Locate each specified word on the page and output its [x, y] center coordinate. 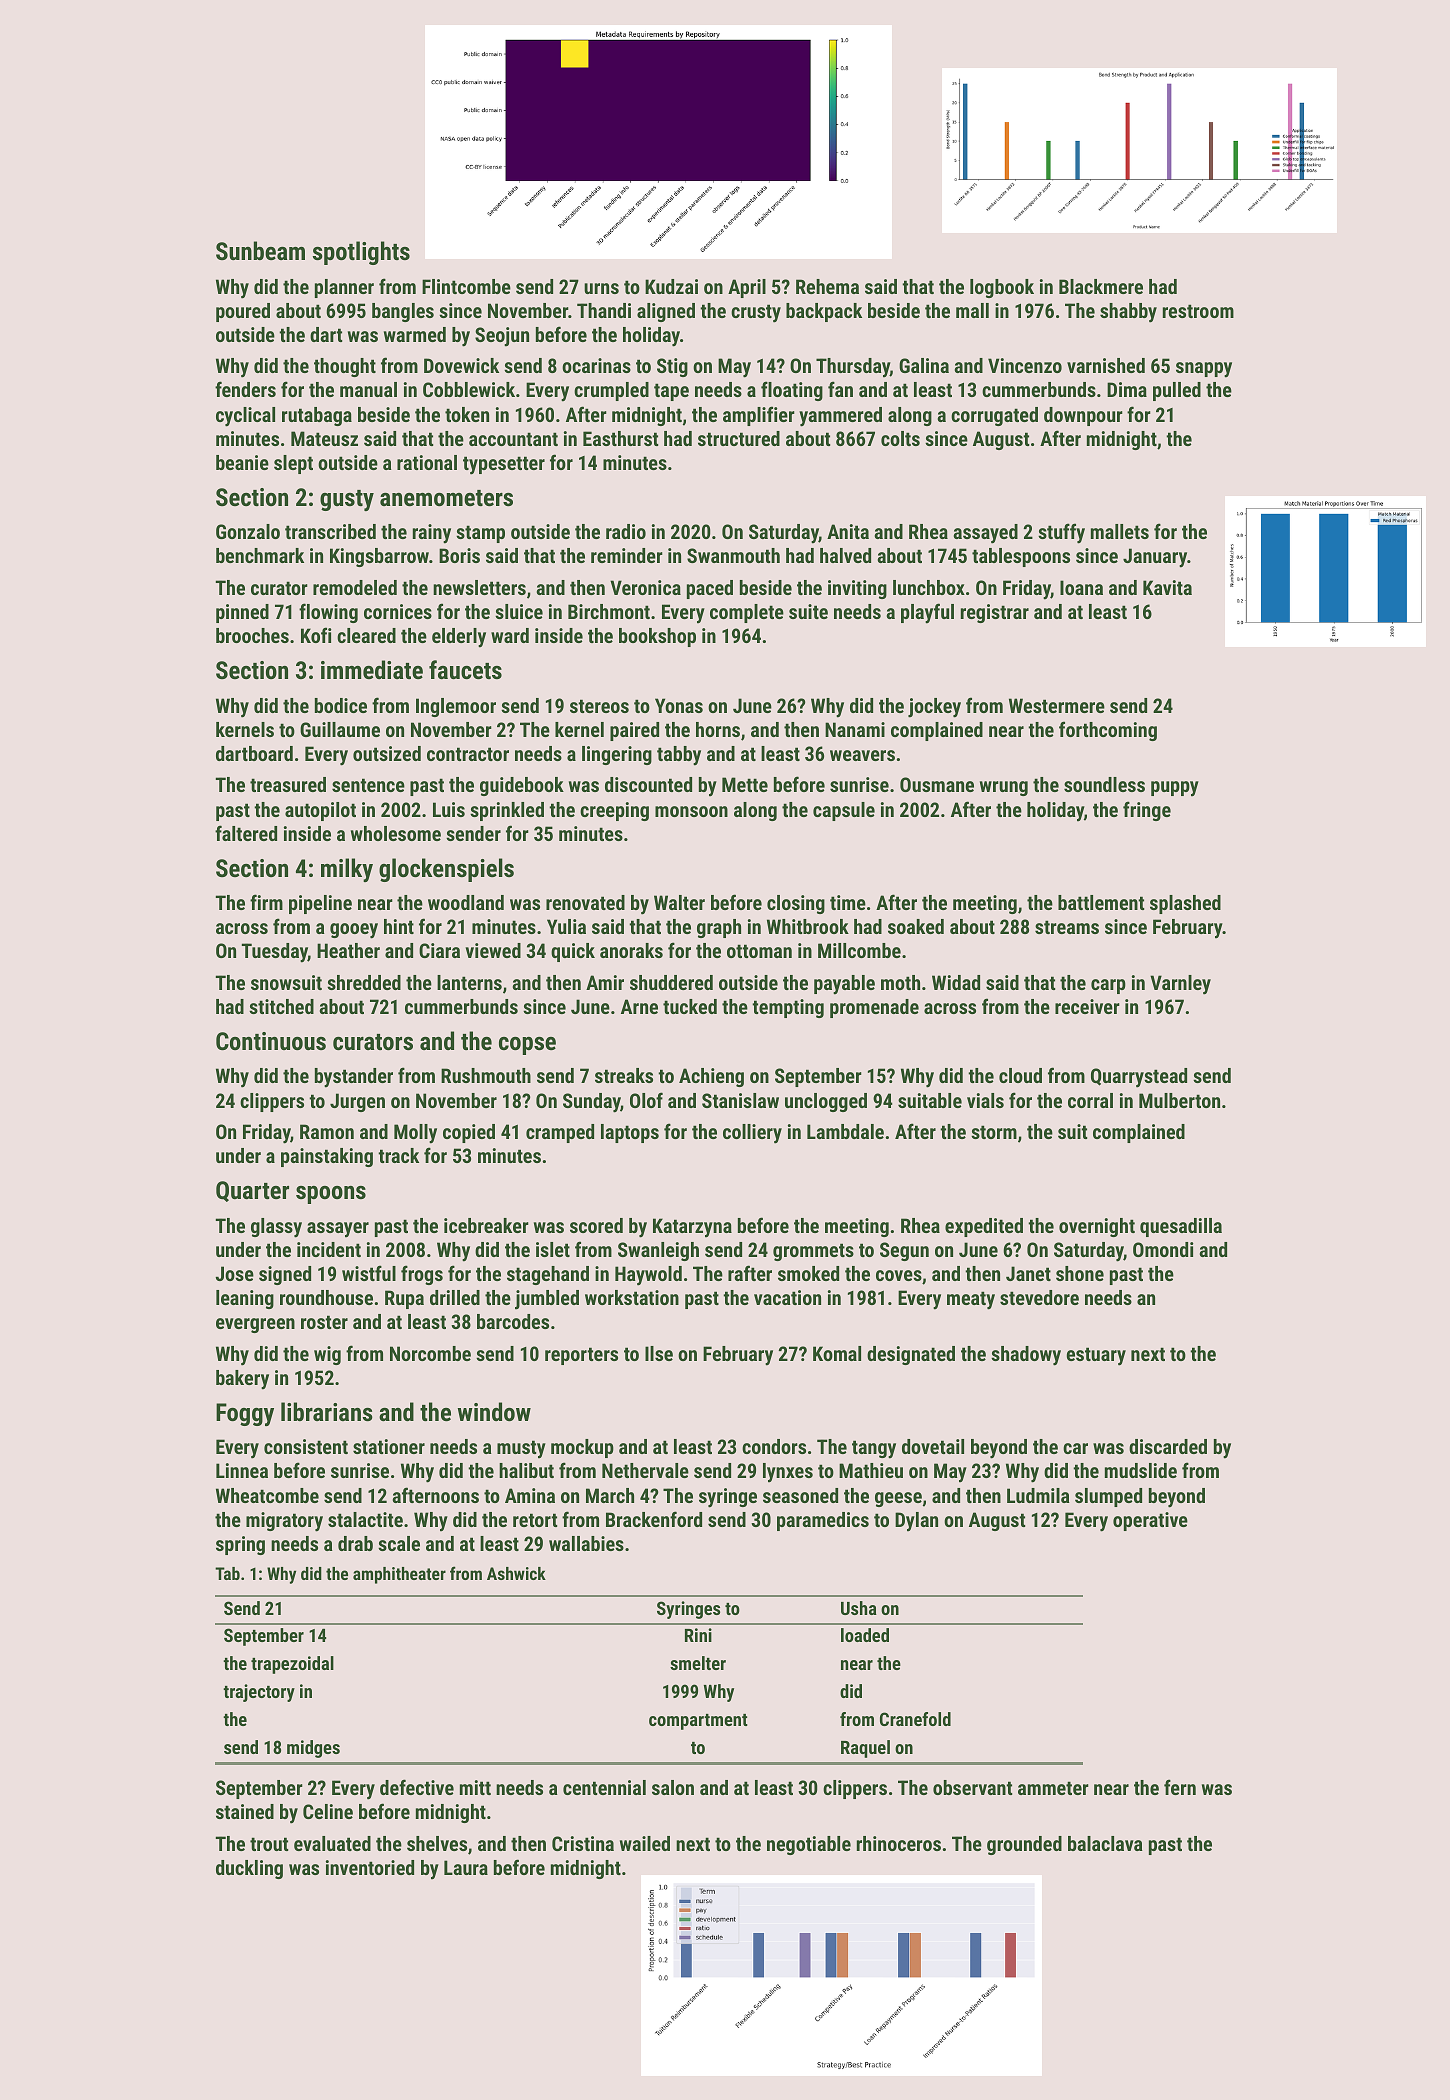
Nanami [855, 729]
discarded [1168, 1446]
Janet [1028, 1273]
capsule [844, 811]
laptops [630, 1133]
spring [240, 1545]
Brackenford [654, 1519]
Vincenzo [1025, 365]
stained [245, 1811]
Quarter [252, 1191]
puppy [1175, 789]
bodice [341, 705]
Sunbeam [260, 250]
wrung [1004, 788]
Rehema [827, 286]
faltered [246, 833]
